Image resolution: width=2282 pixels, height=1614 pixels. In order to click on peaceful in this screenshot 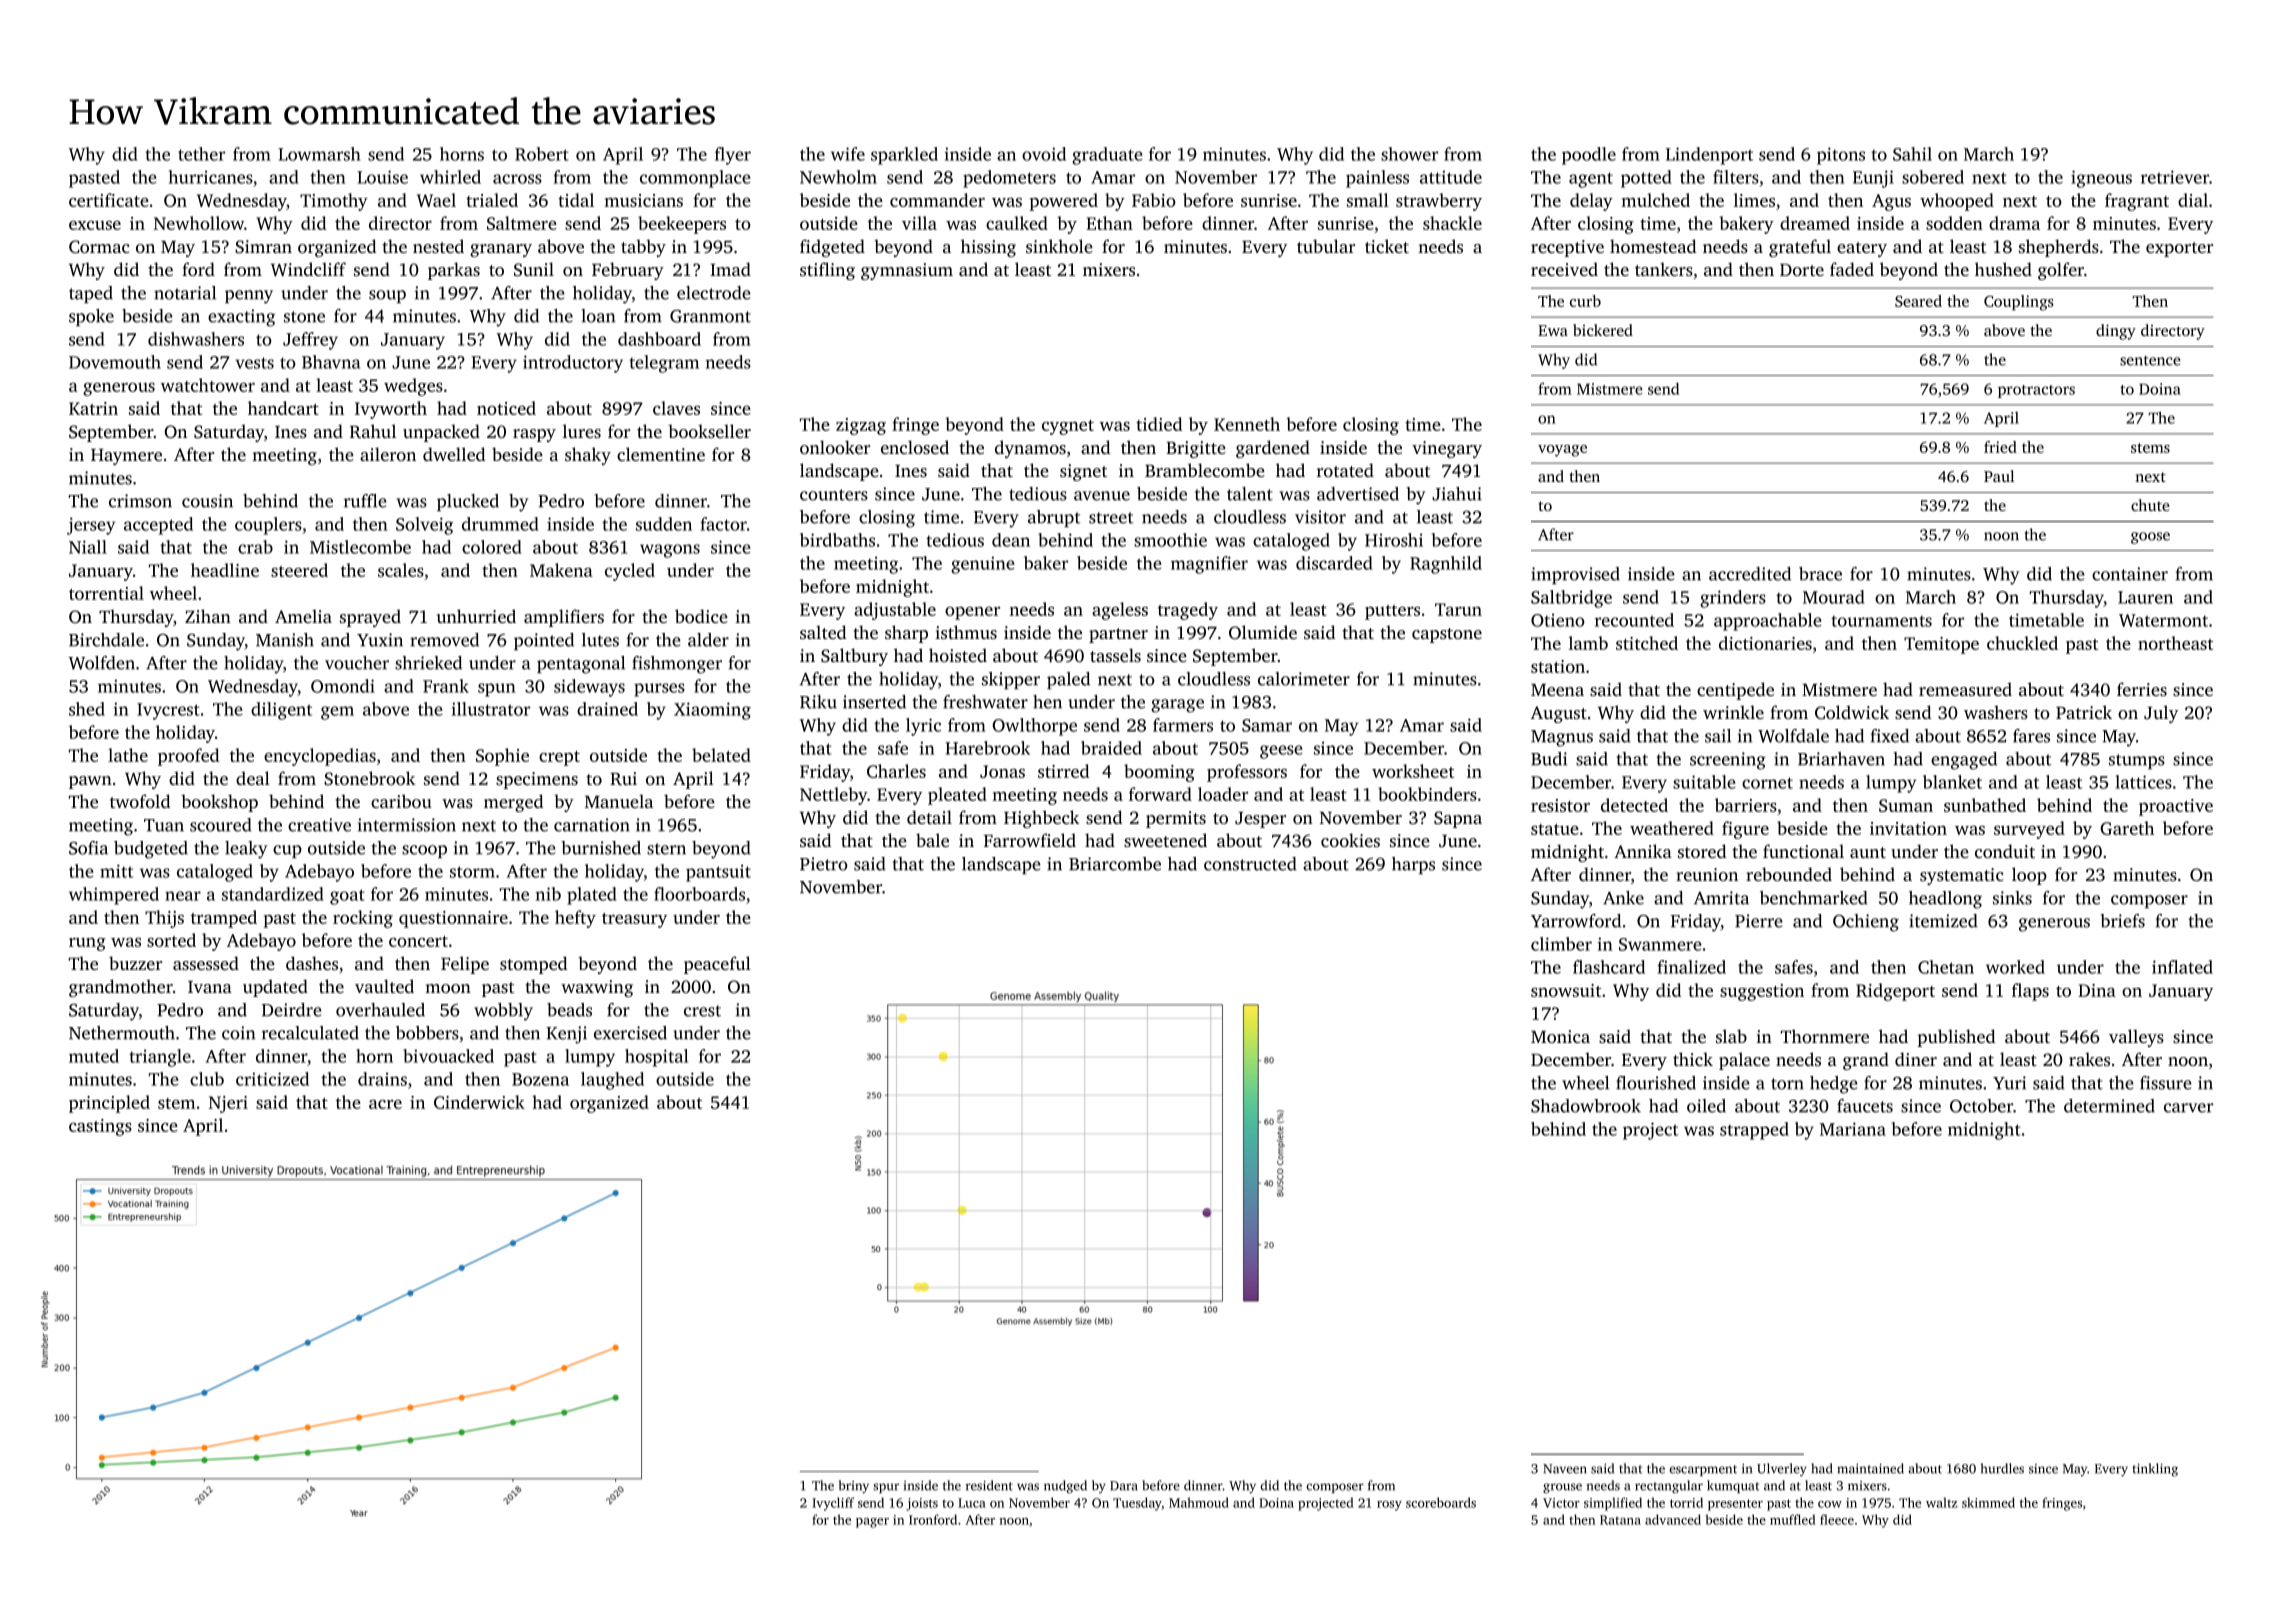, I will do `click(717, 965)`.
